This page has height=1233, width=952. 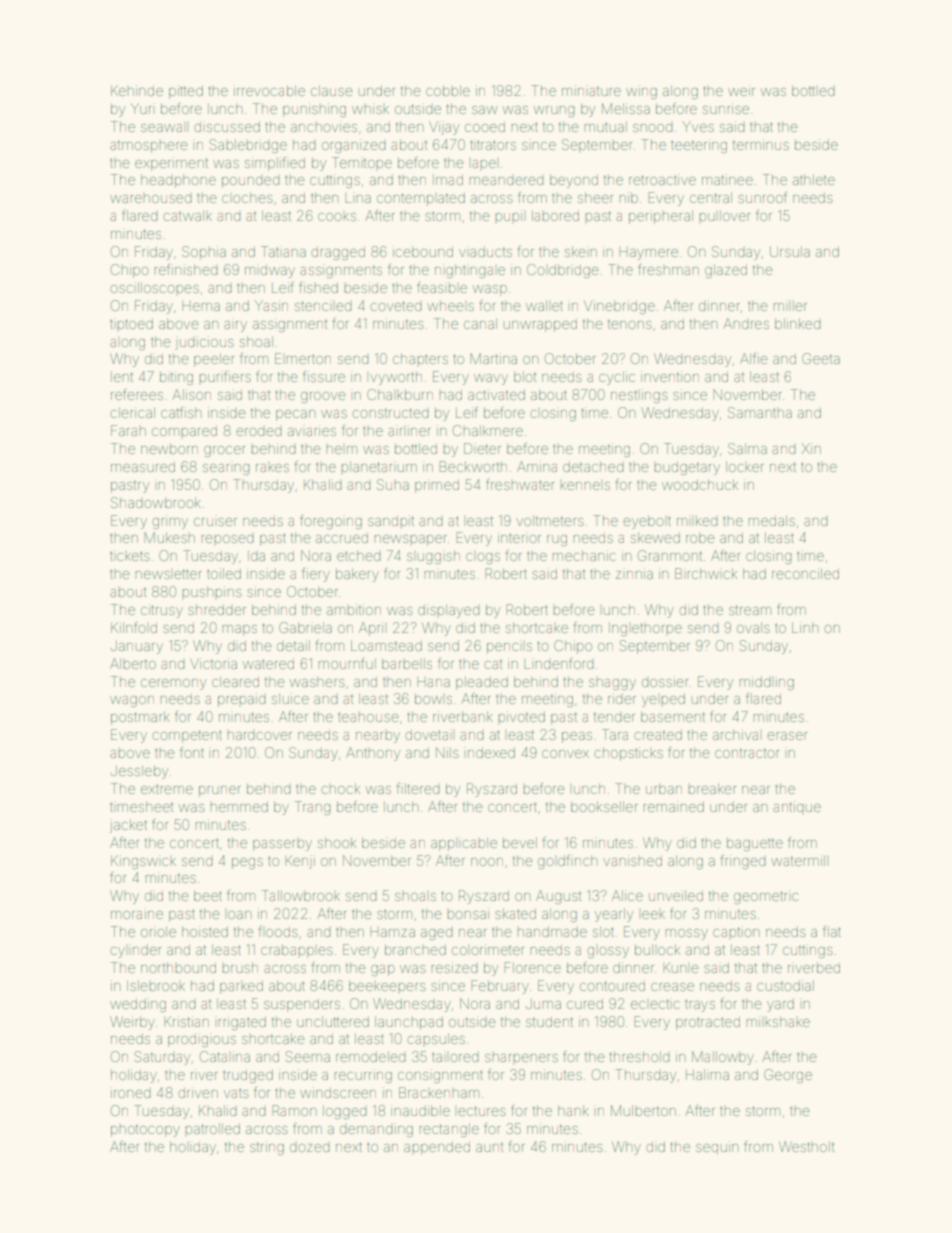 I want to click on crease, so click(x=672, y=987).
